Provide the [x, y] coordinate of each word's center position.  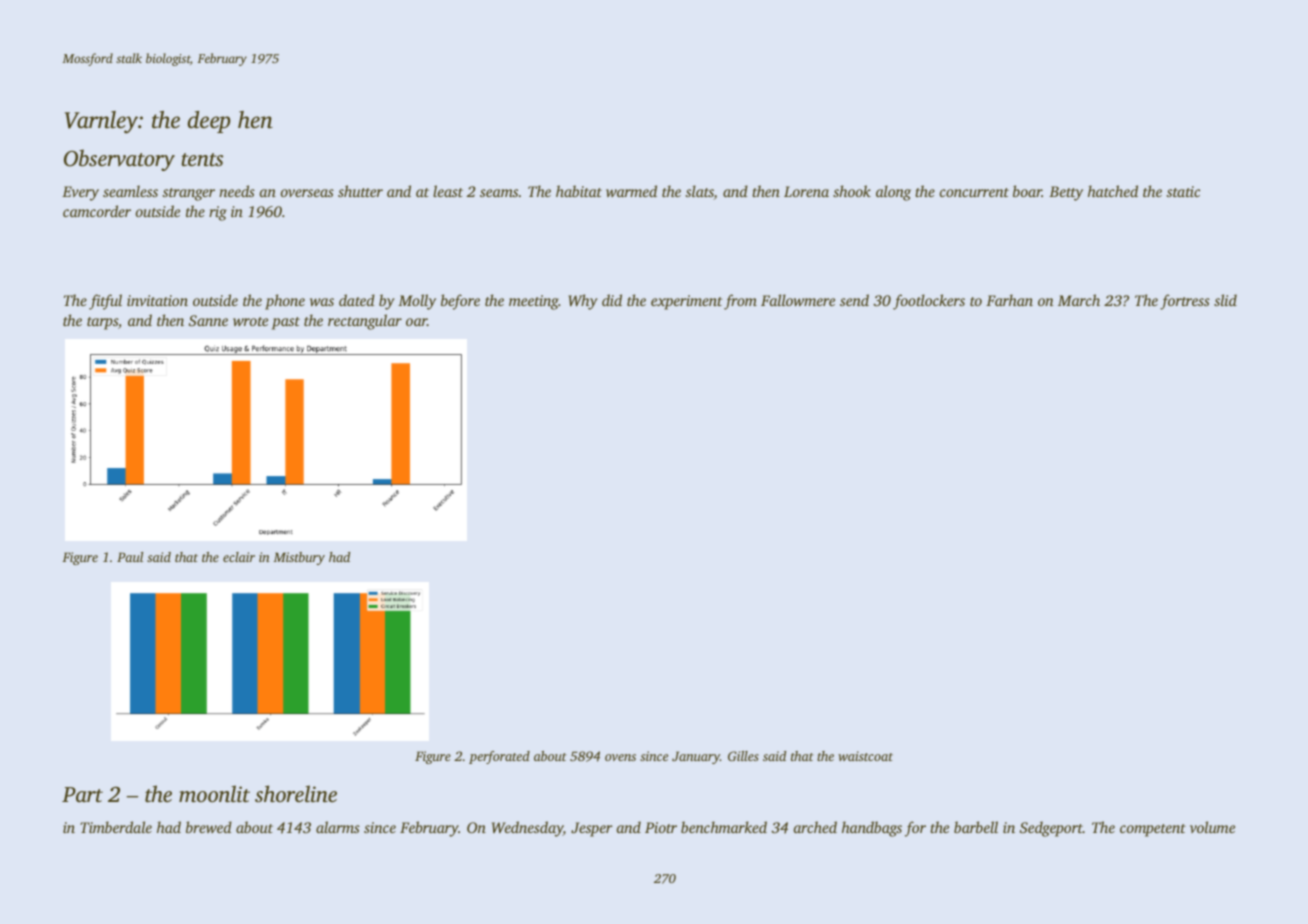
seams [499, 193]
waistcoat [865, 756]
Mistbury [299, 558]
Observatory [119, 160]
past [286, 323]
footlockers [929, 302]
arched [815, 827]
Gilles [743, 756]
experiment [686, 302]
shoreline [296, 793]
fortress [1185, 302]
